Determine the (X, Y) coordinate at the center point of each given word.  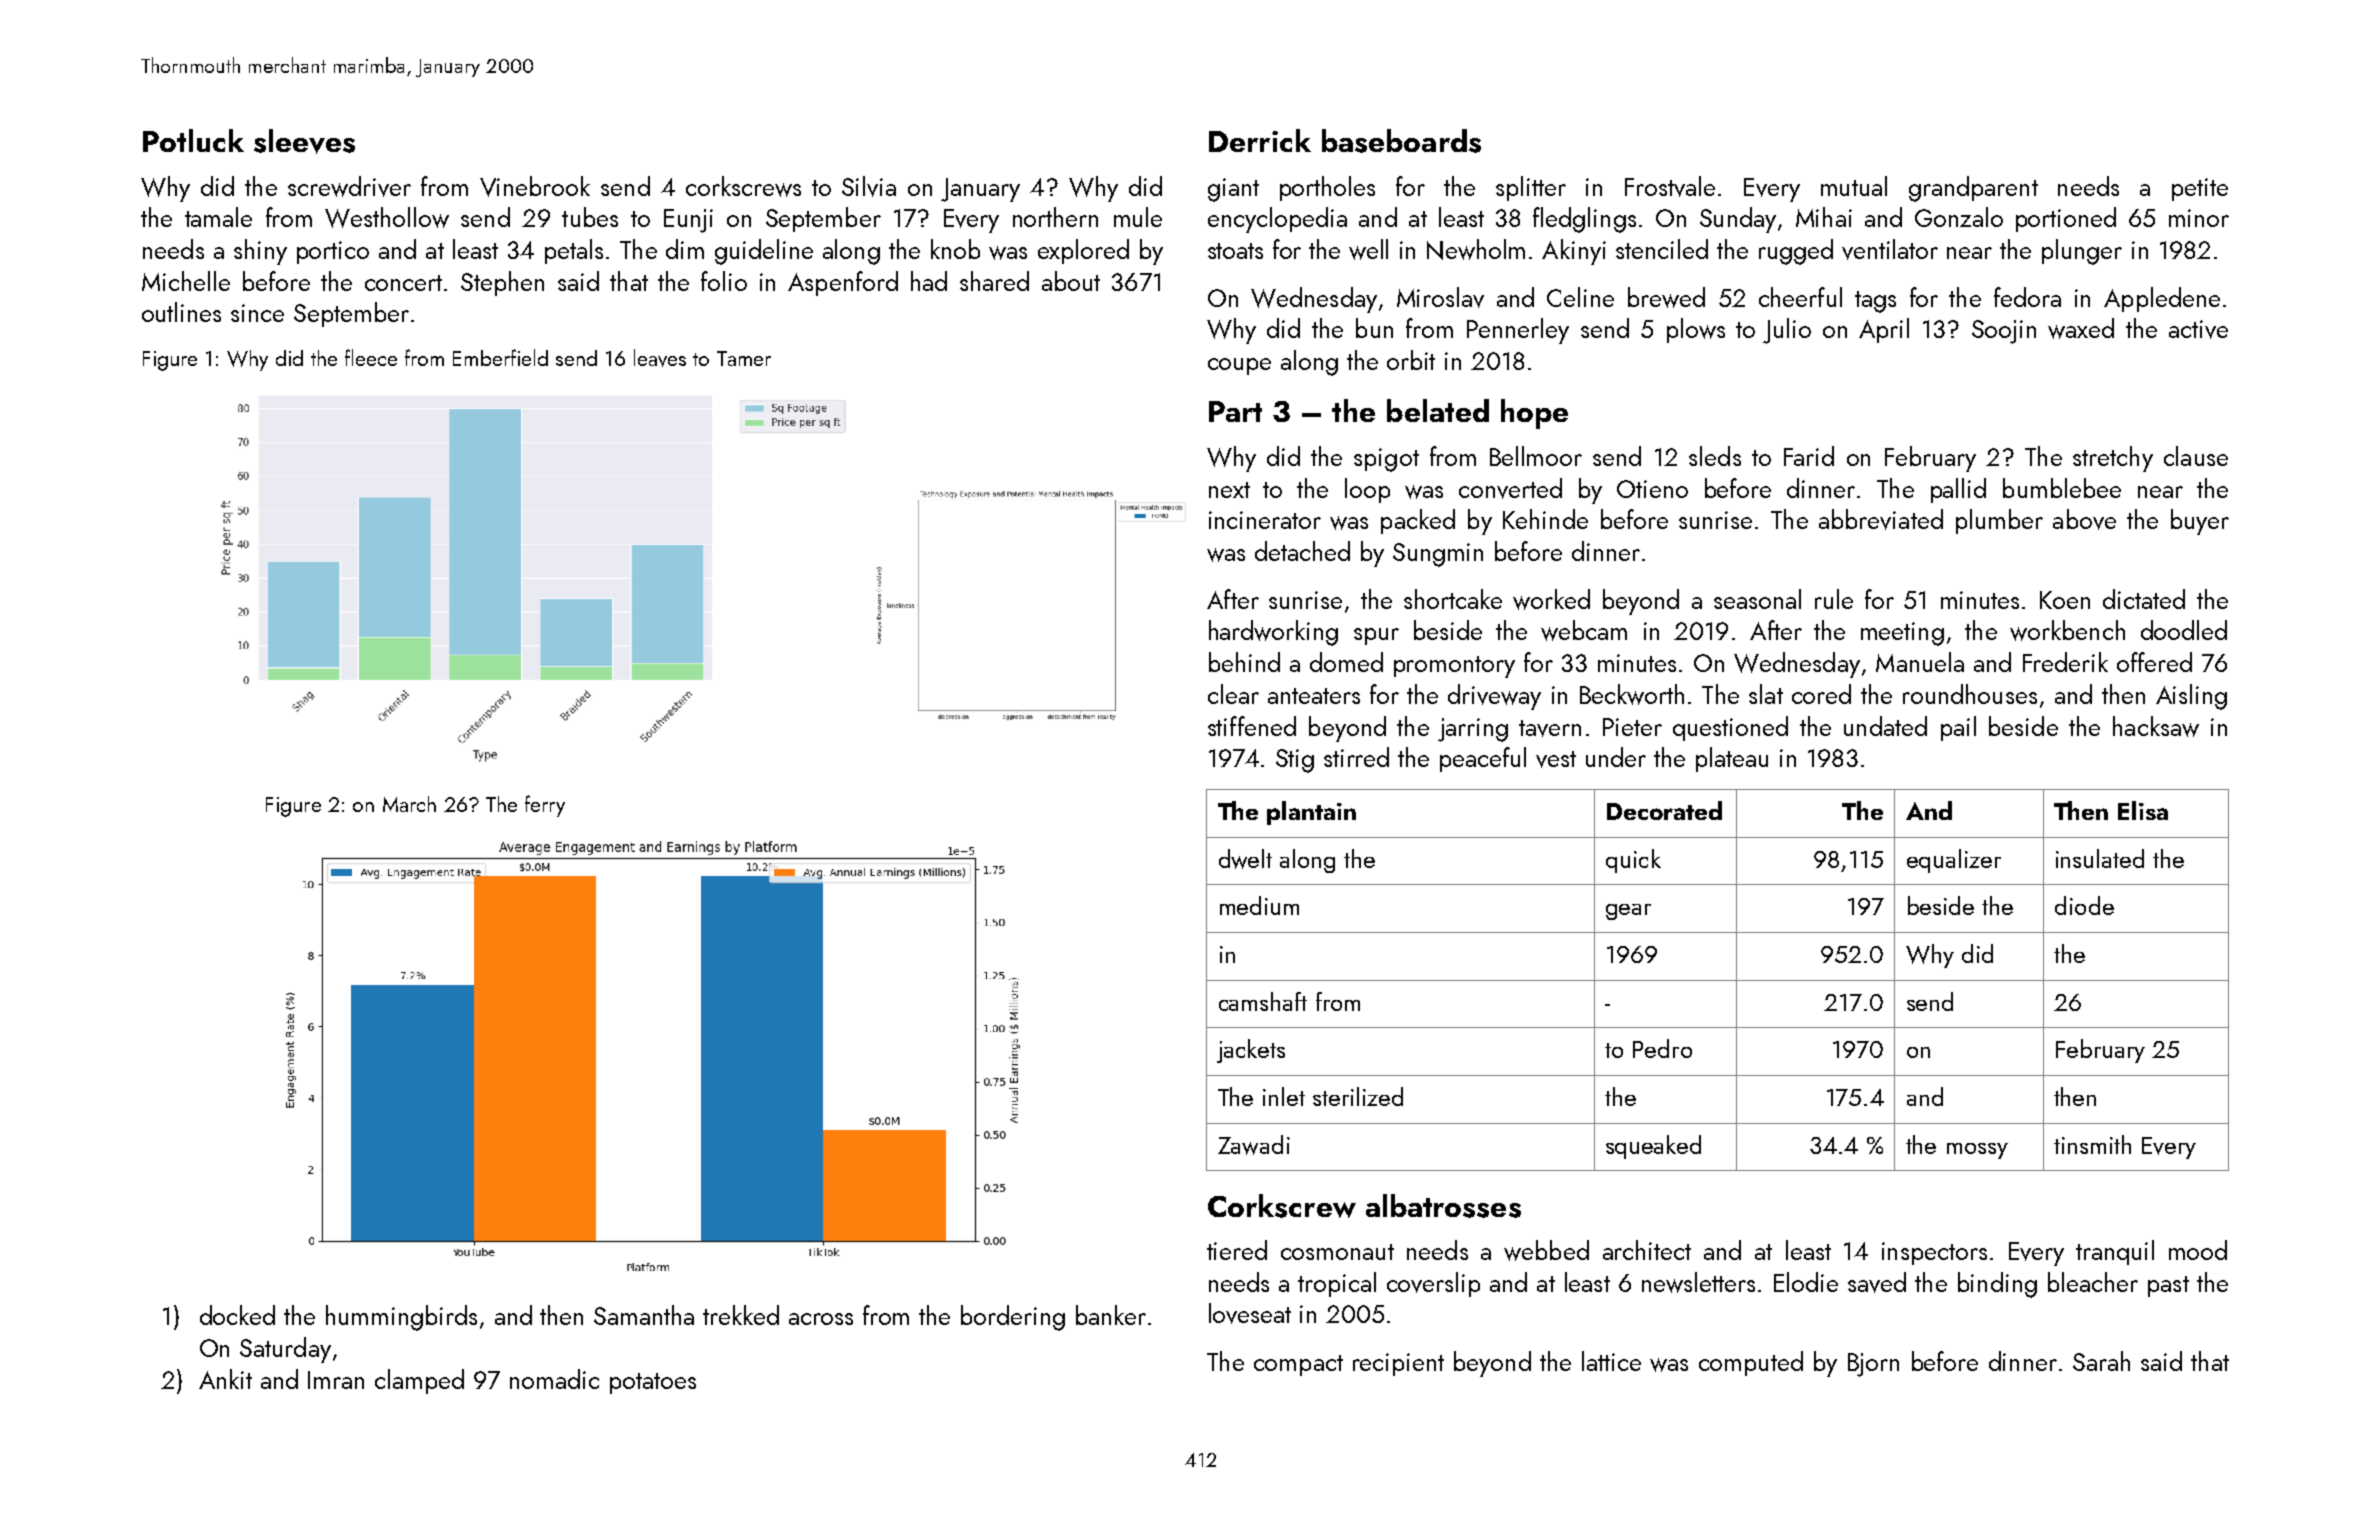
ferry (545, 806)
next (1229, 490)
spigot (1386, 460)
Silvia (869, 186)
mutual (1854, 186)
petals (574, 251)
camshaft (1263, 1001)
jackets (1251, 1051)
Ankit (225, 1379)
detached (1302, 551)
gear (1628, 912)
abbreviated (1881, 519)
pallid (1958, 490)
